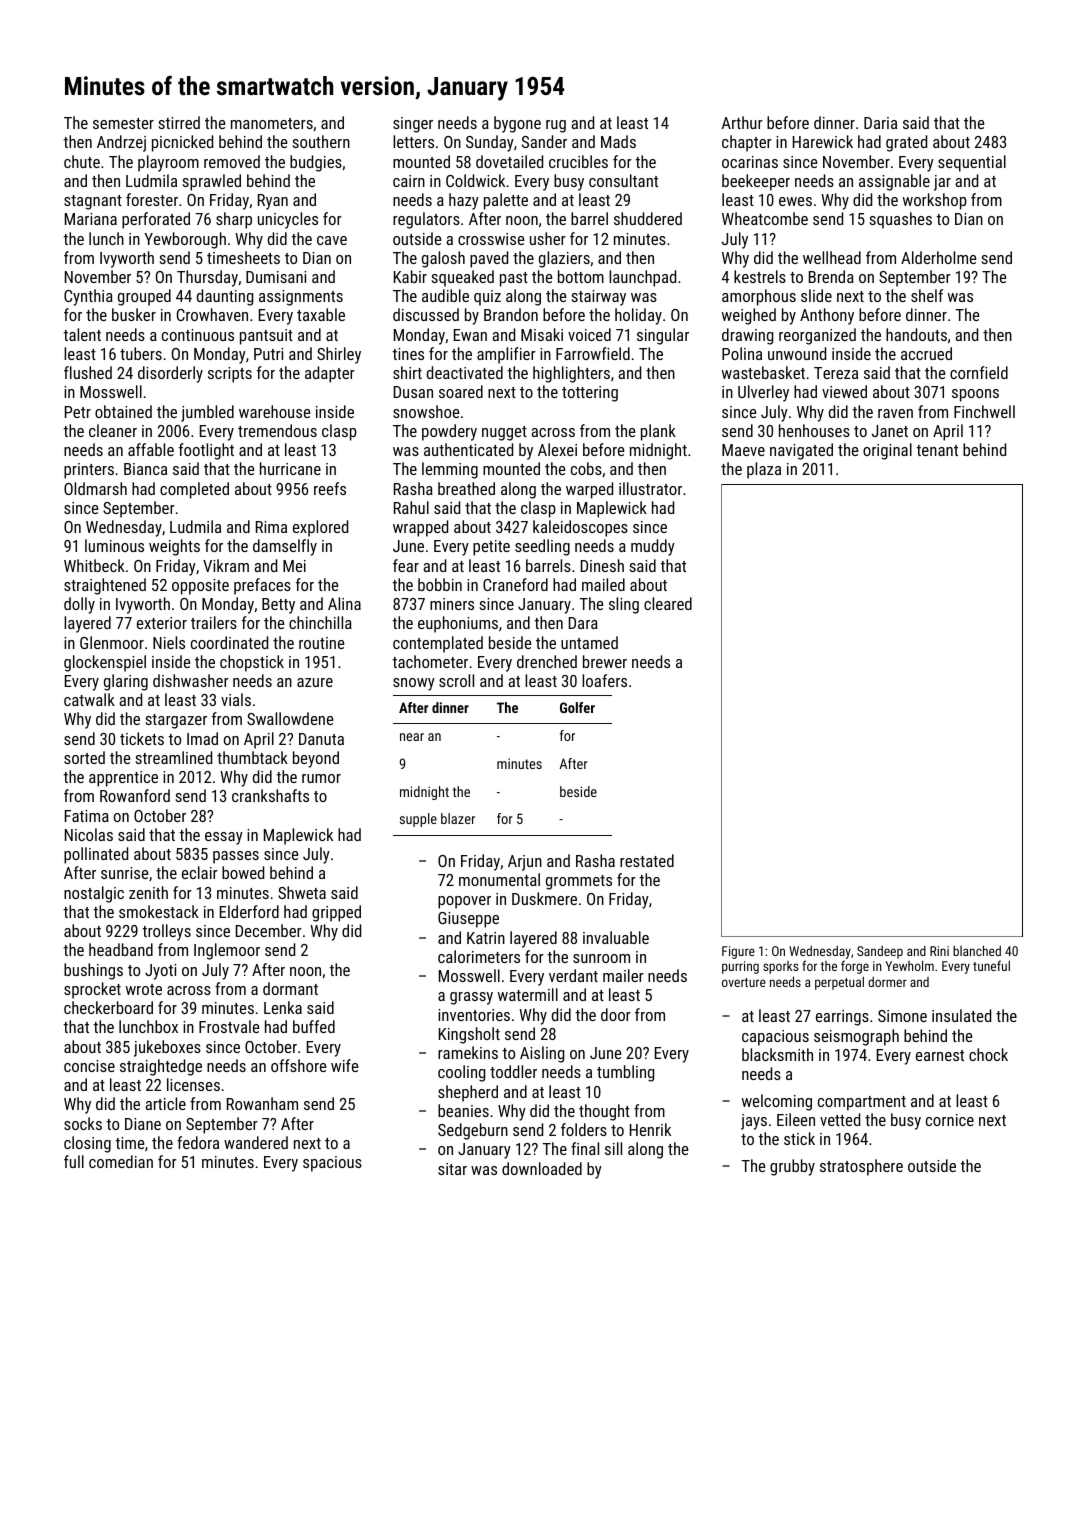  I want to click on stratosphere, so click(861, 1167).
